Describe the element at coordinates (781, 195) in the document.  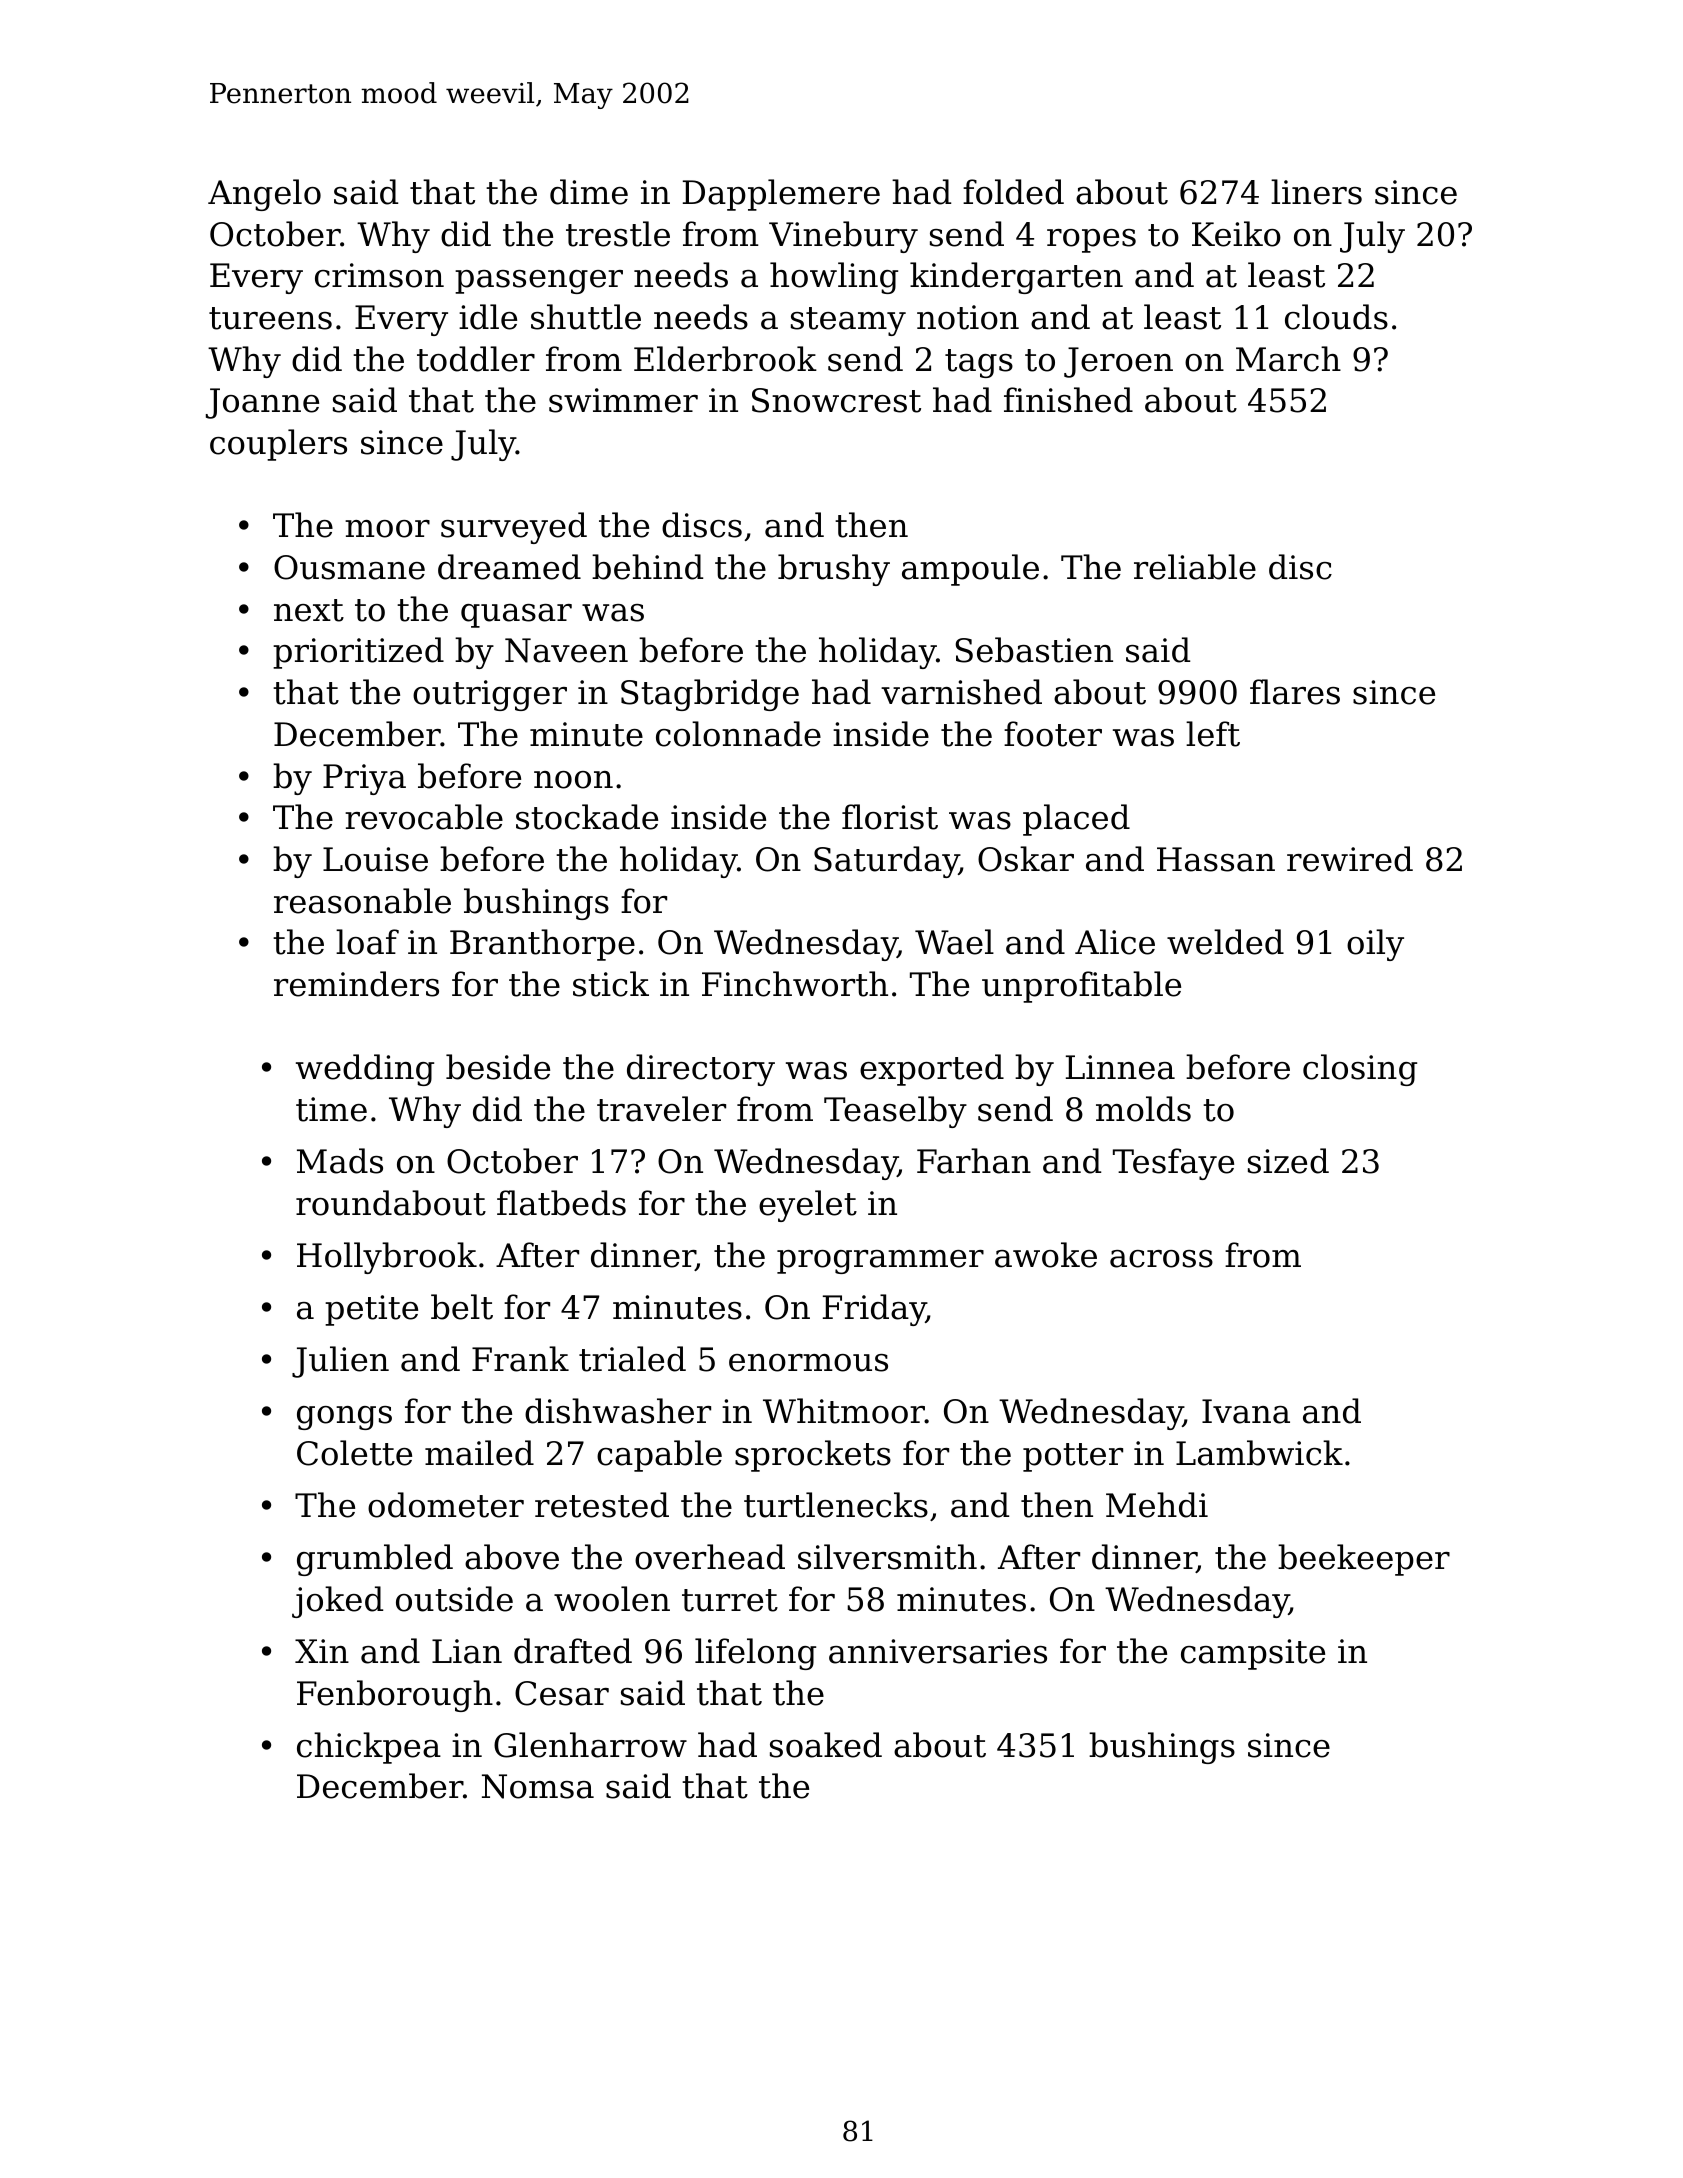
I see `Dapplemere` at that location.
